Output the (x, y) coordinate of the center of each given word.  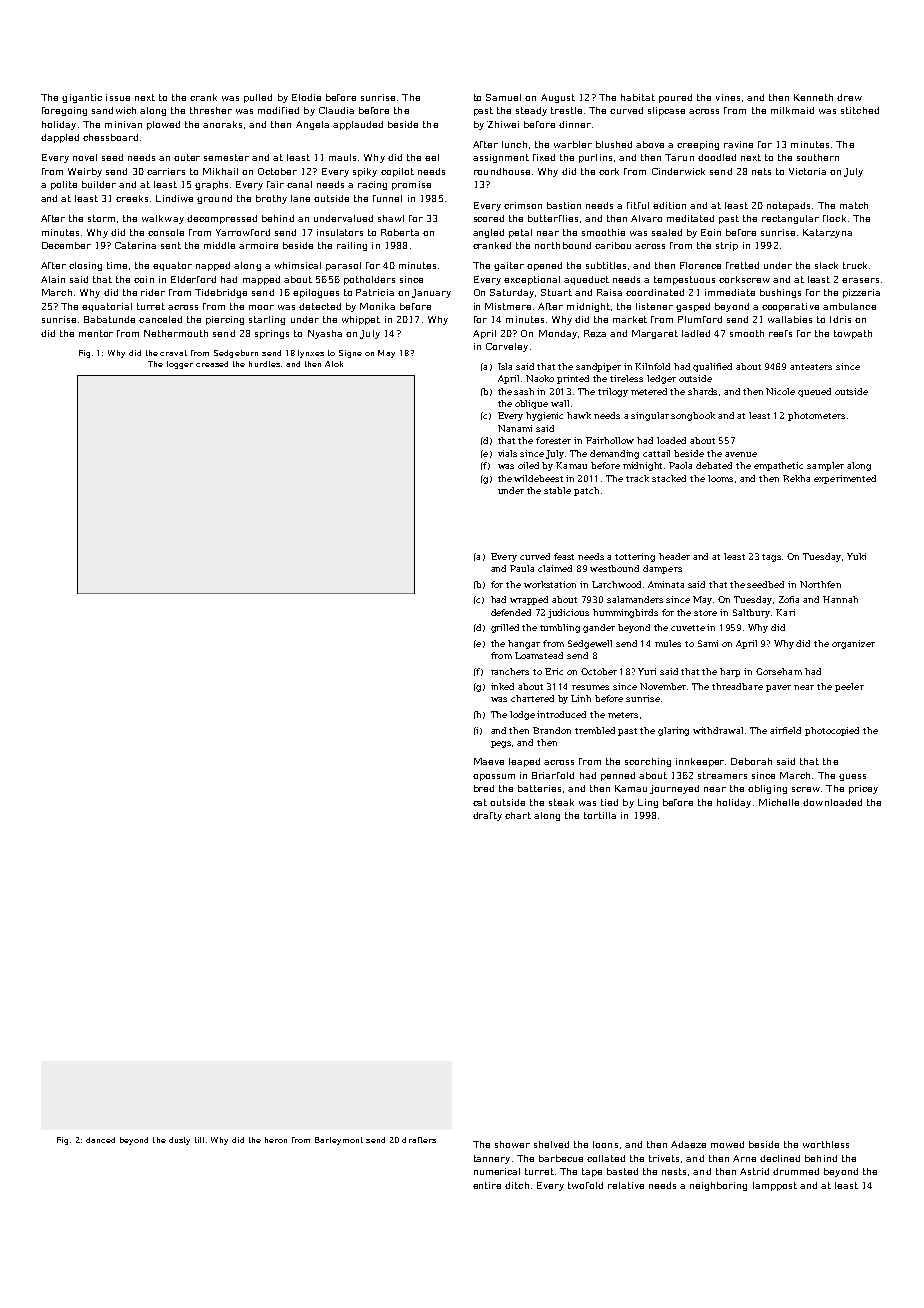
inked (502, 686)
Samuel (503, 97)
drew (849, 97)
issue (118, 97)
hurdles (264, 364)
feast (564, 556)
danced (100, 1140)
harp (730, 672)
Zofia (789, 599)
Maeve (489, 761)
